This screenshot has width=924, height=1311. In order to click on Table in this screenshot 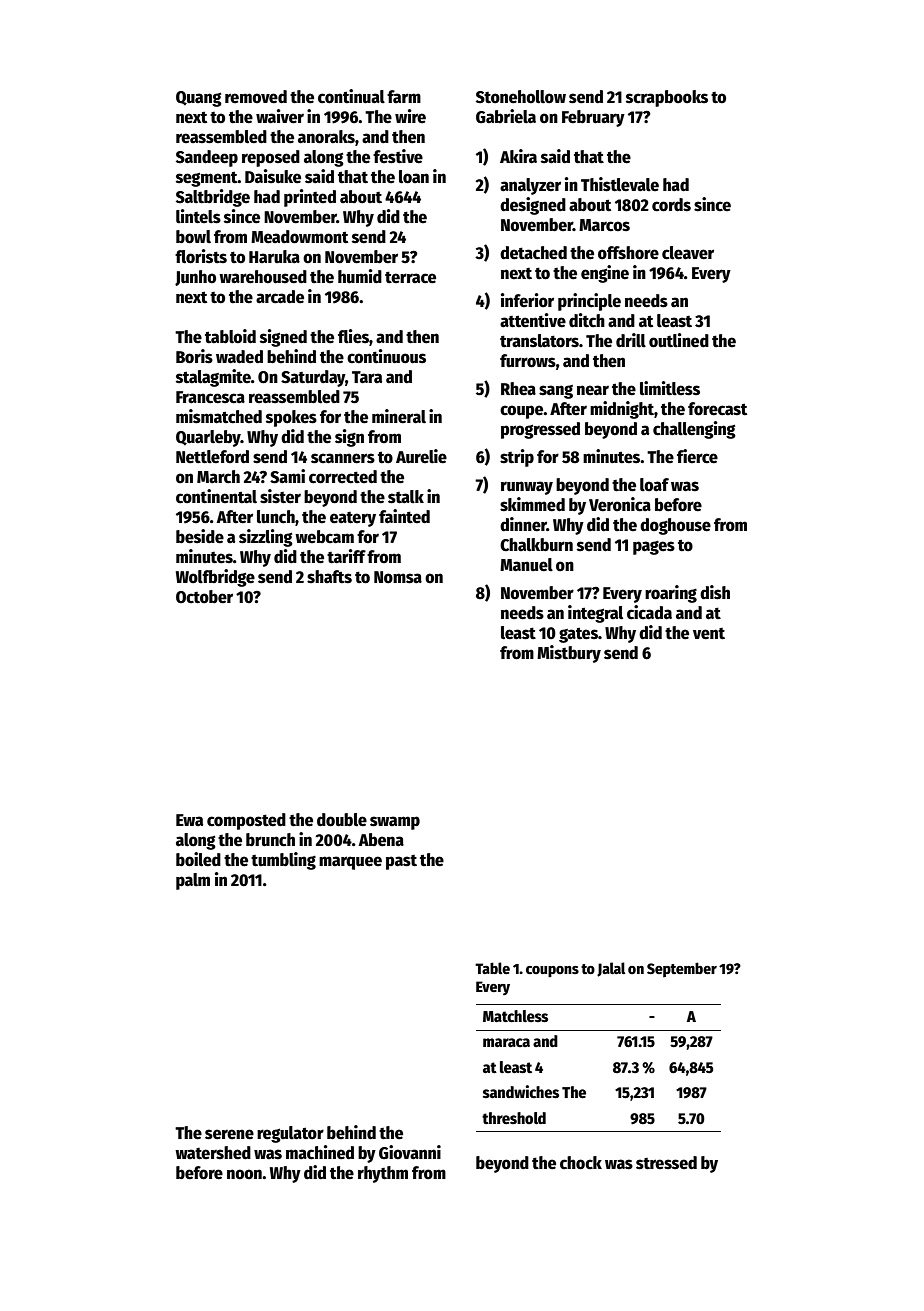, I will do `click(492, 968)`.
